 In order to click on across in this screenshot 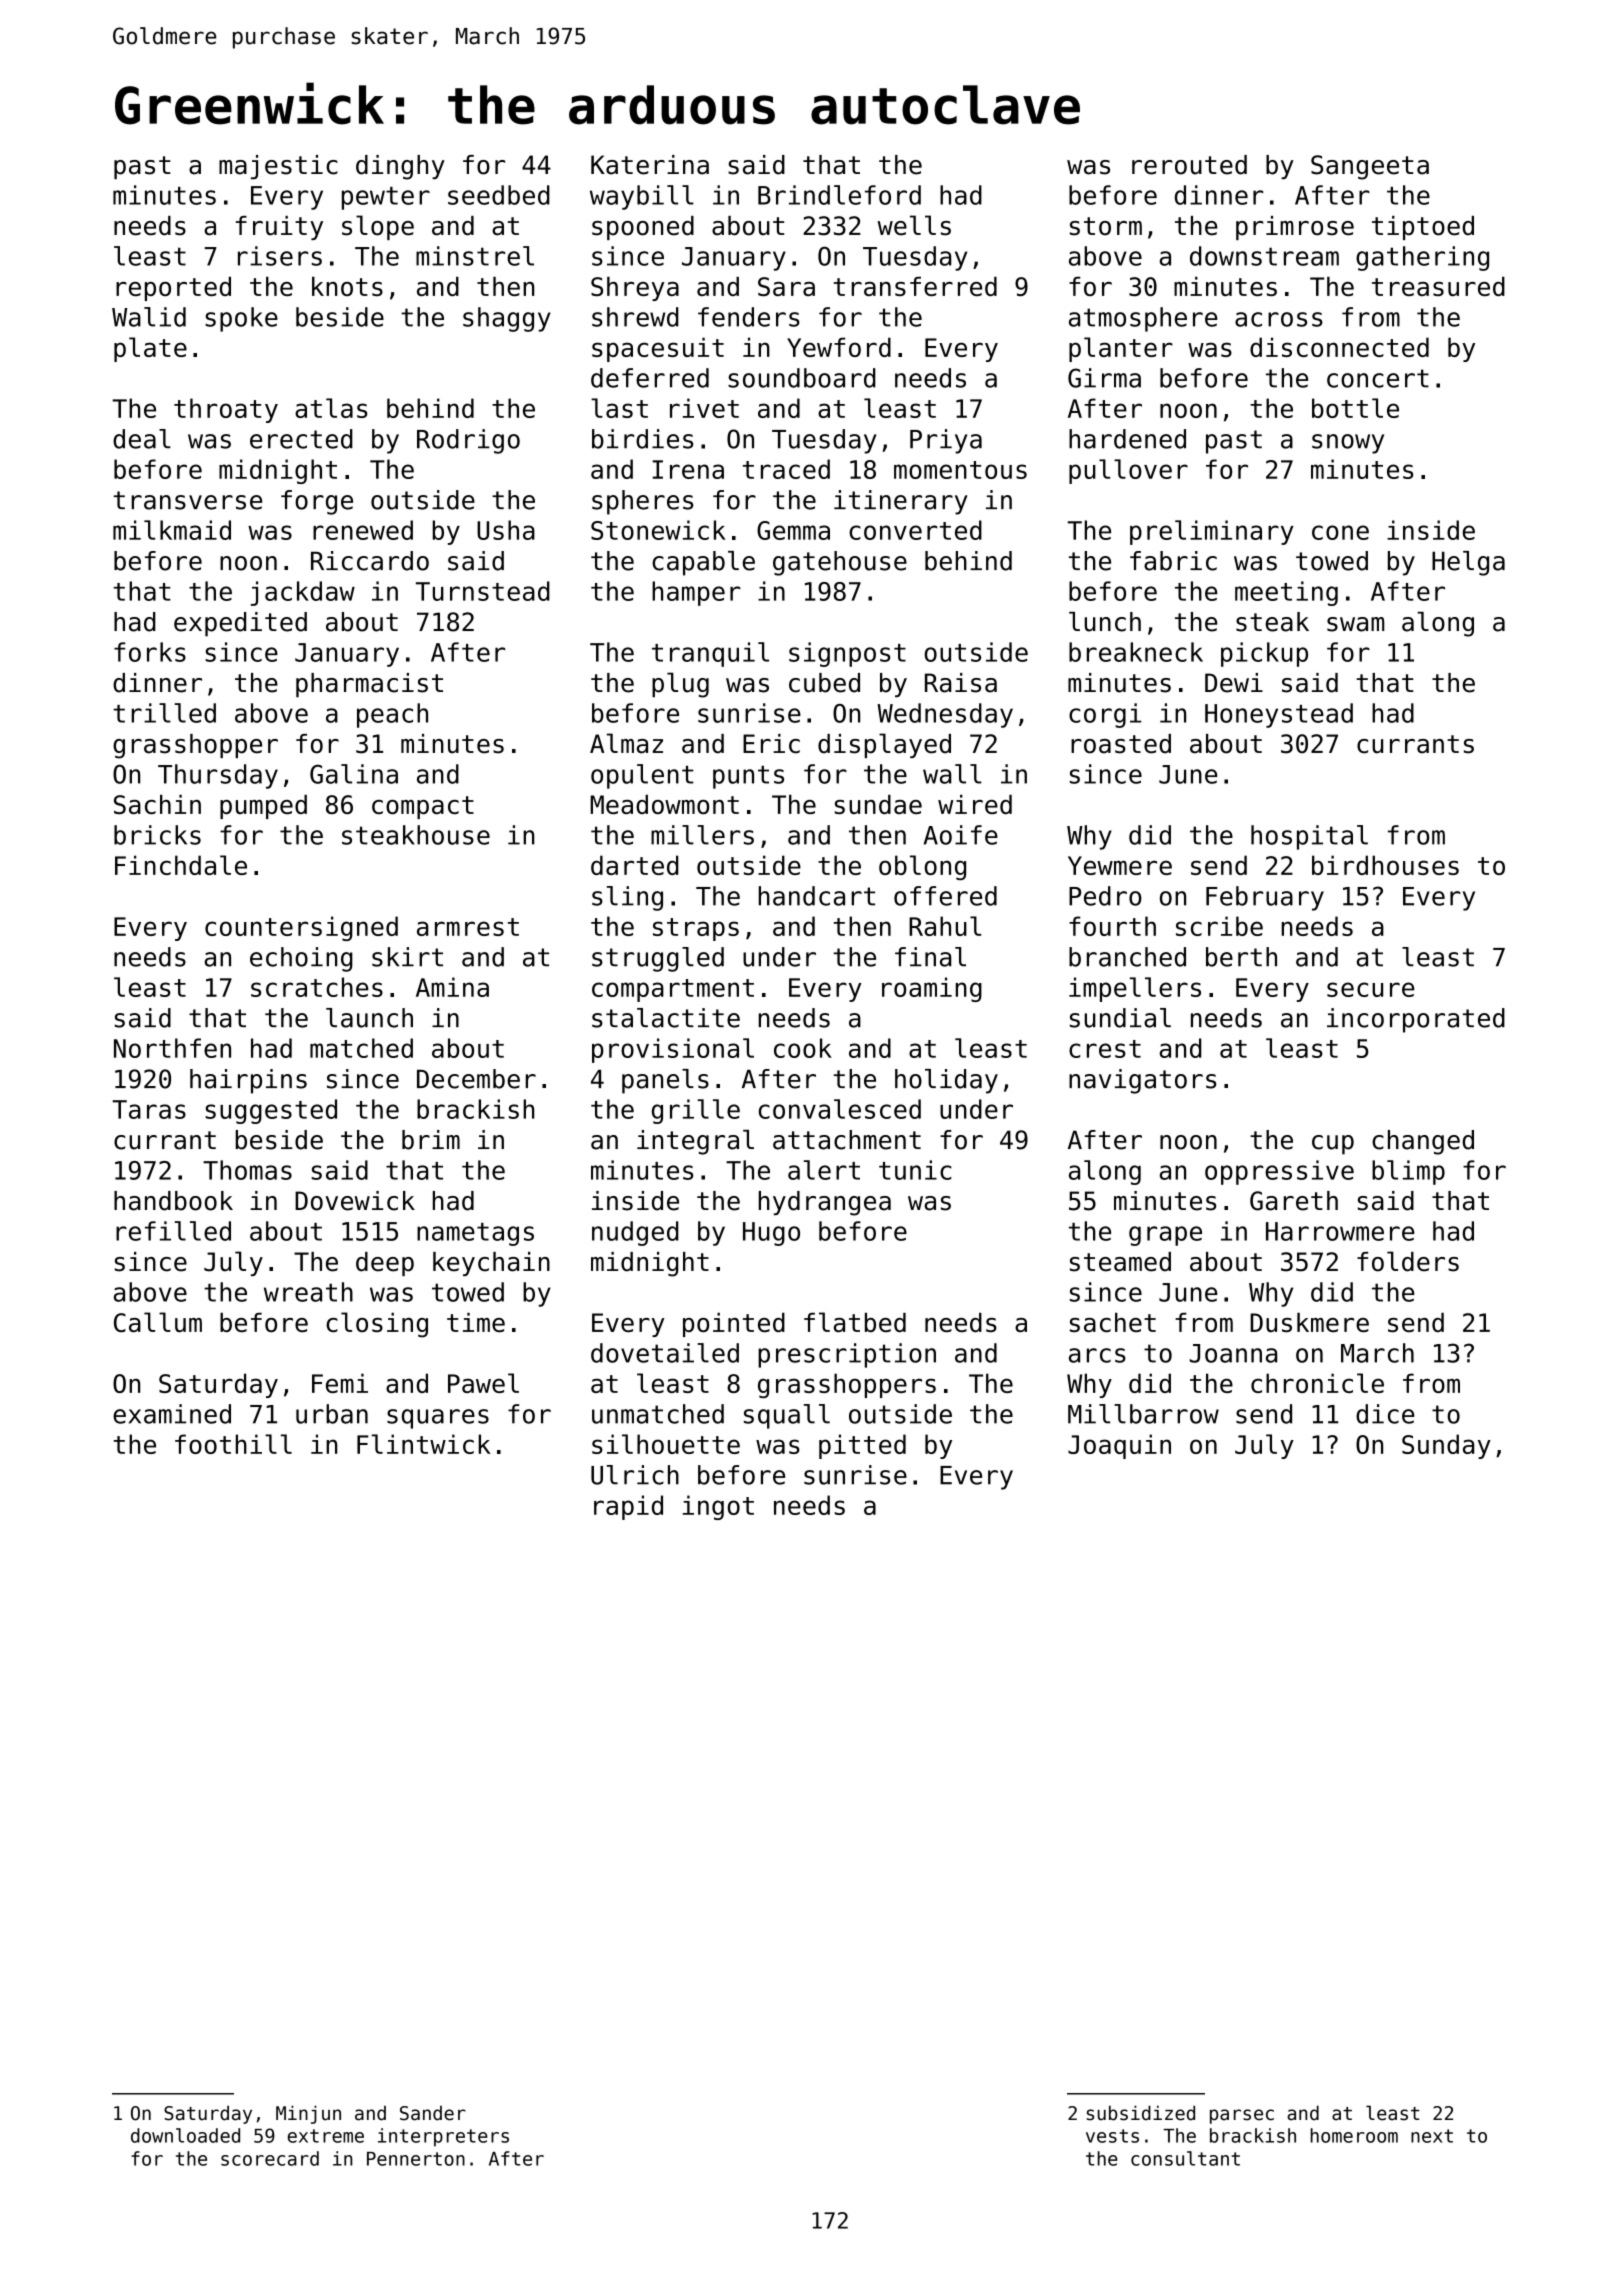, I will do `click(1279, 319)`.
